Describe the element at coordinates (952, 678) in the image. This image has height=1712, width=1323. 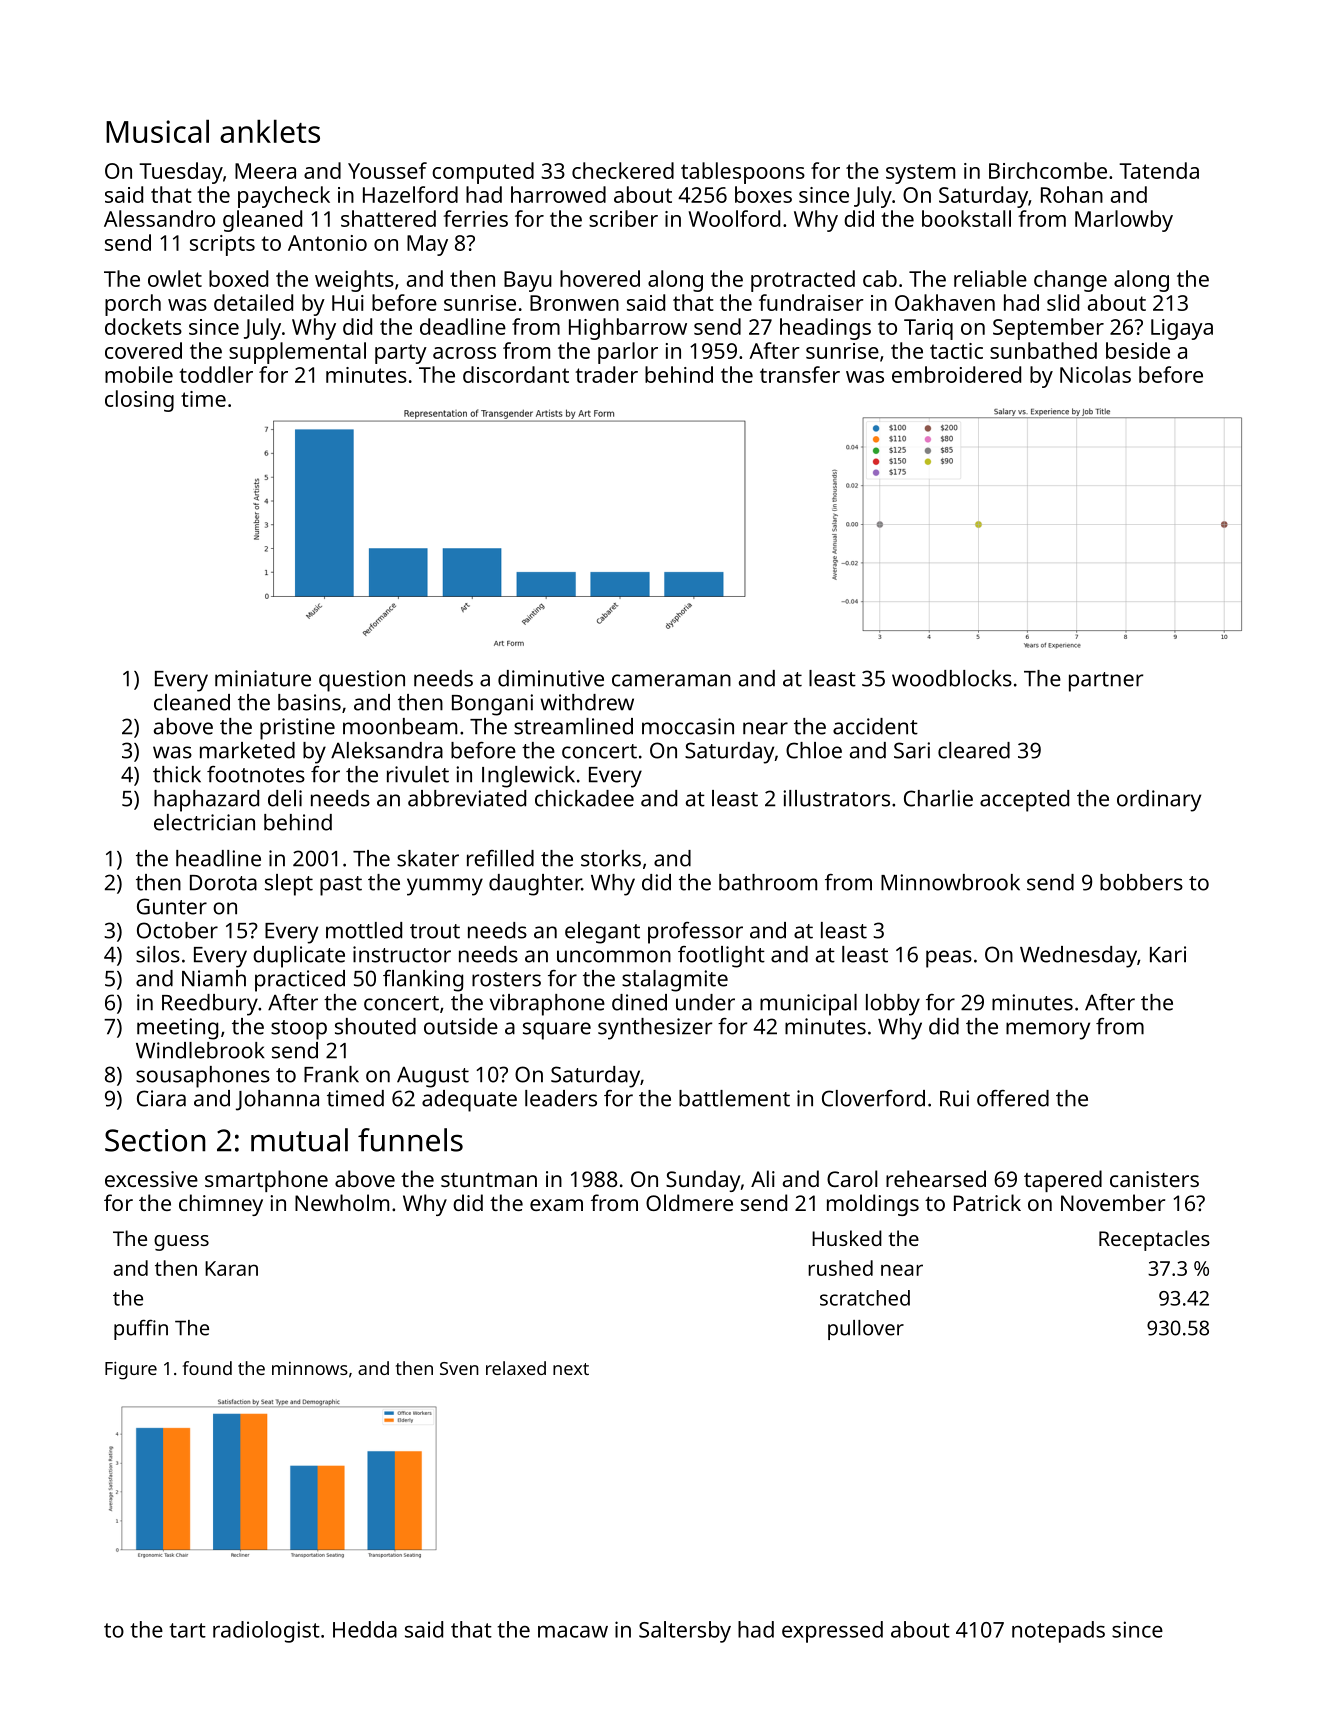
I see `woodblocks` at that location.
